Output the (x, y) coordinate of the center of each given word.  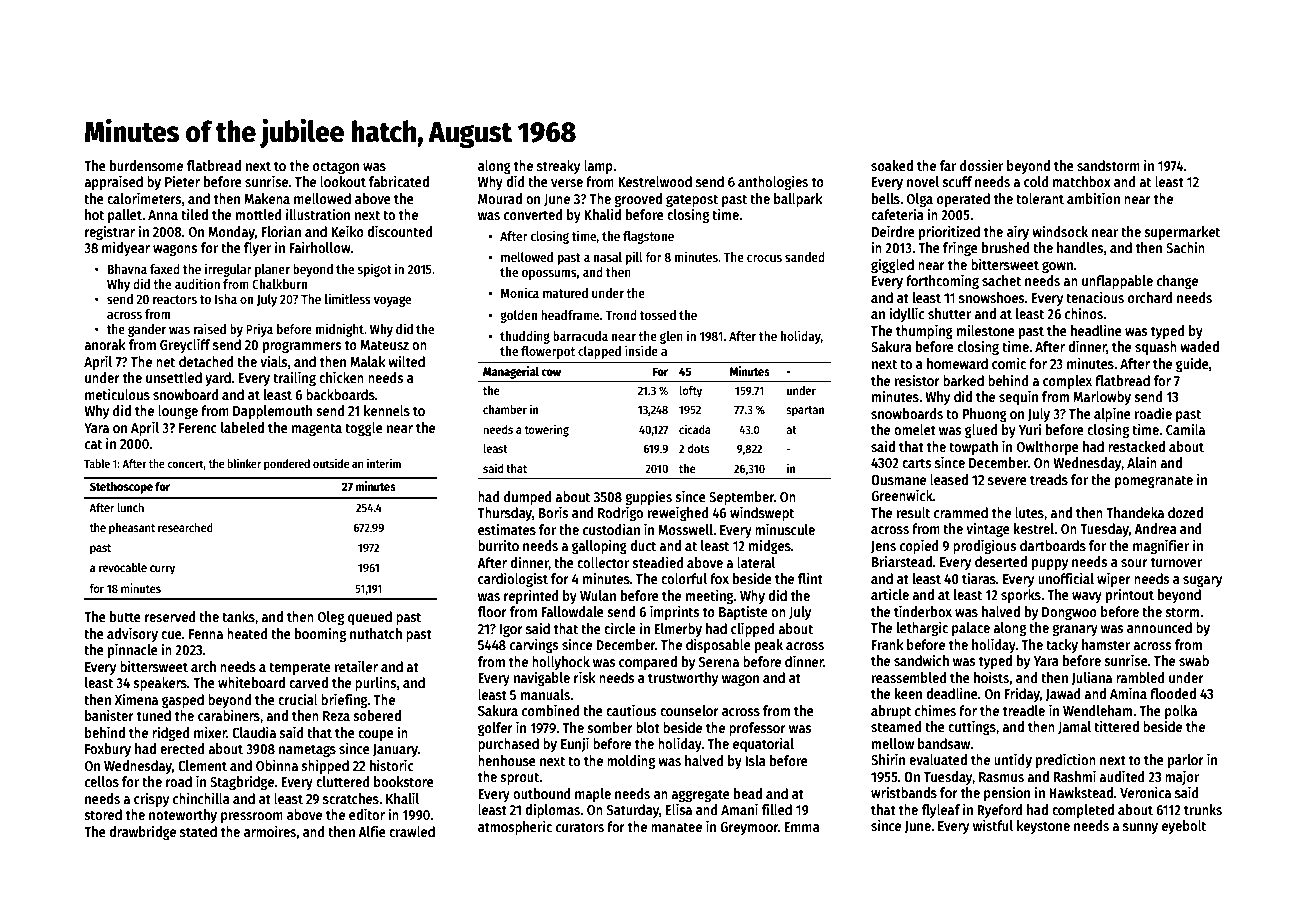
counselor (689, 710)
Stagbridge (242, 782)
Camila (1185, 429)
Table (97, 463)
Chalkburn (279, 284)
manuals (545, 694)
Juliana (1091, 678)
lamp (598, 167)
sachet (1001, 280)
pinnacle (133, 650)
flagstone (648, 237)
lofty (690, 392)
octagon (336, 167)
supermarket (1182, 233)
